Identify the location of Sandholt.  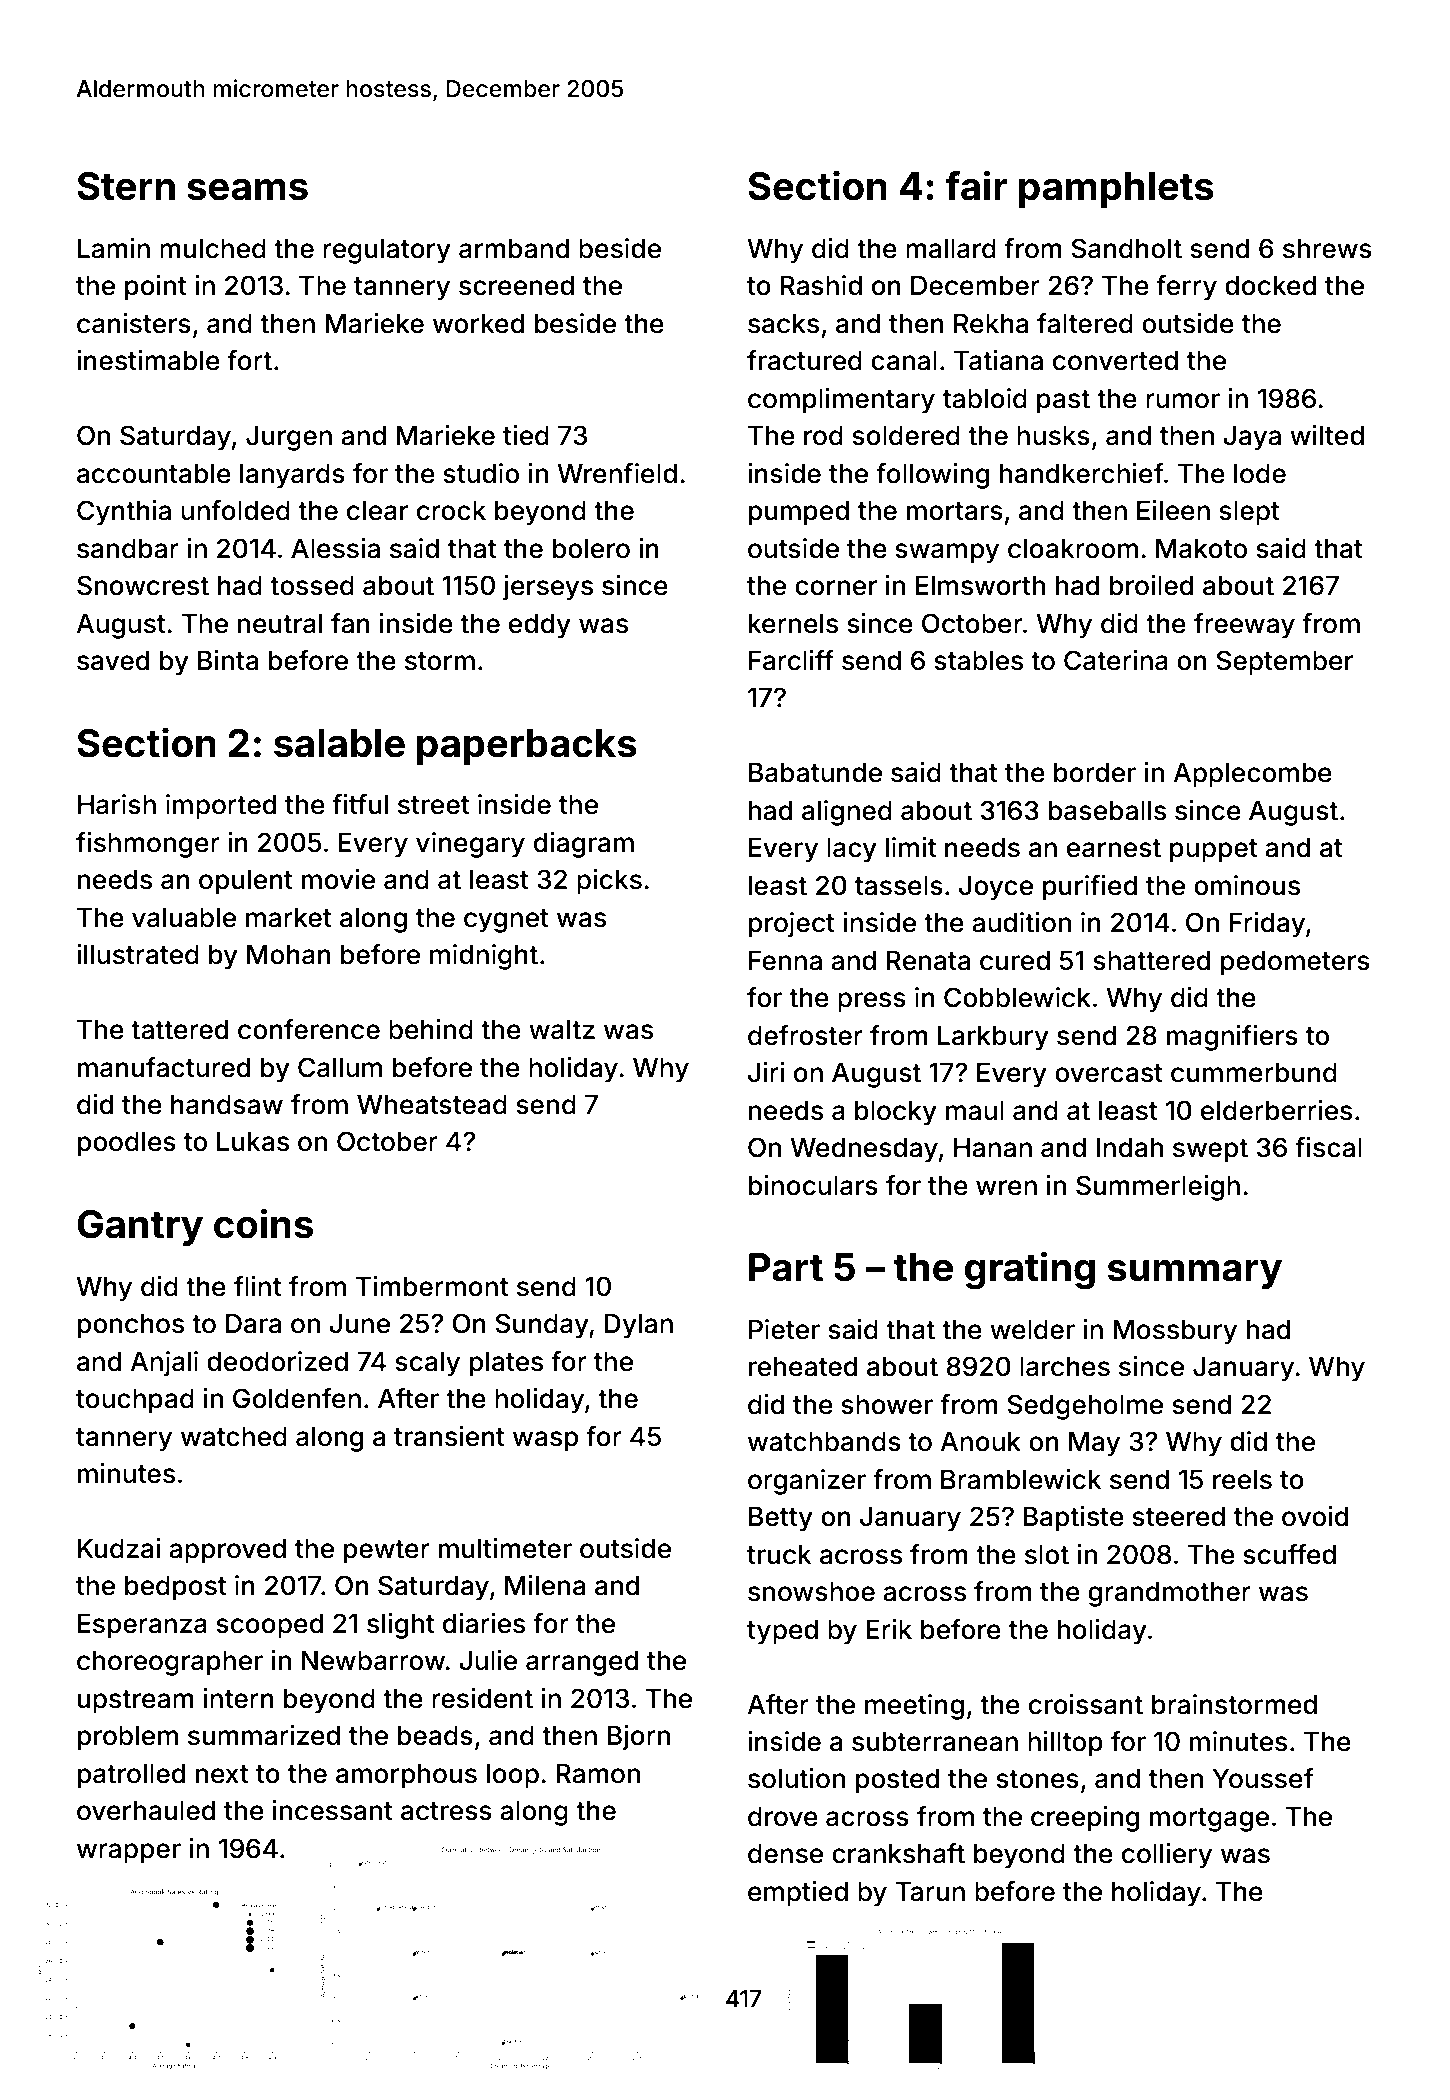
(1126, 248).
